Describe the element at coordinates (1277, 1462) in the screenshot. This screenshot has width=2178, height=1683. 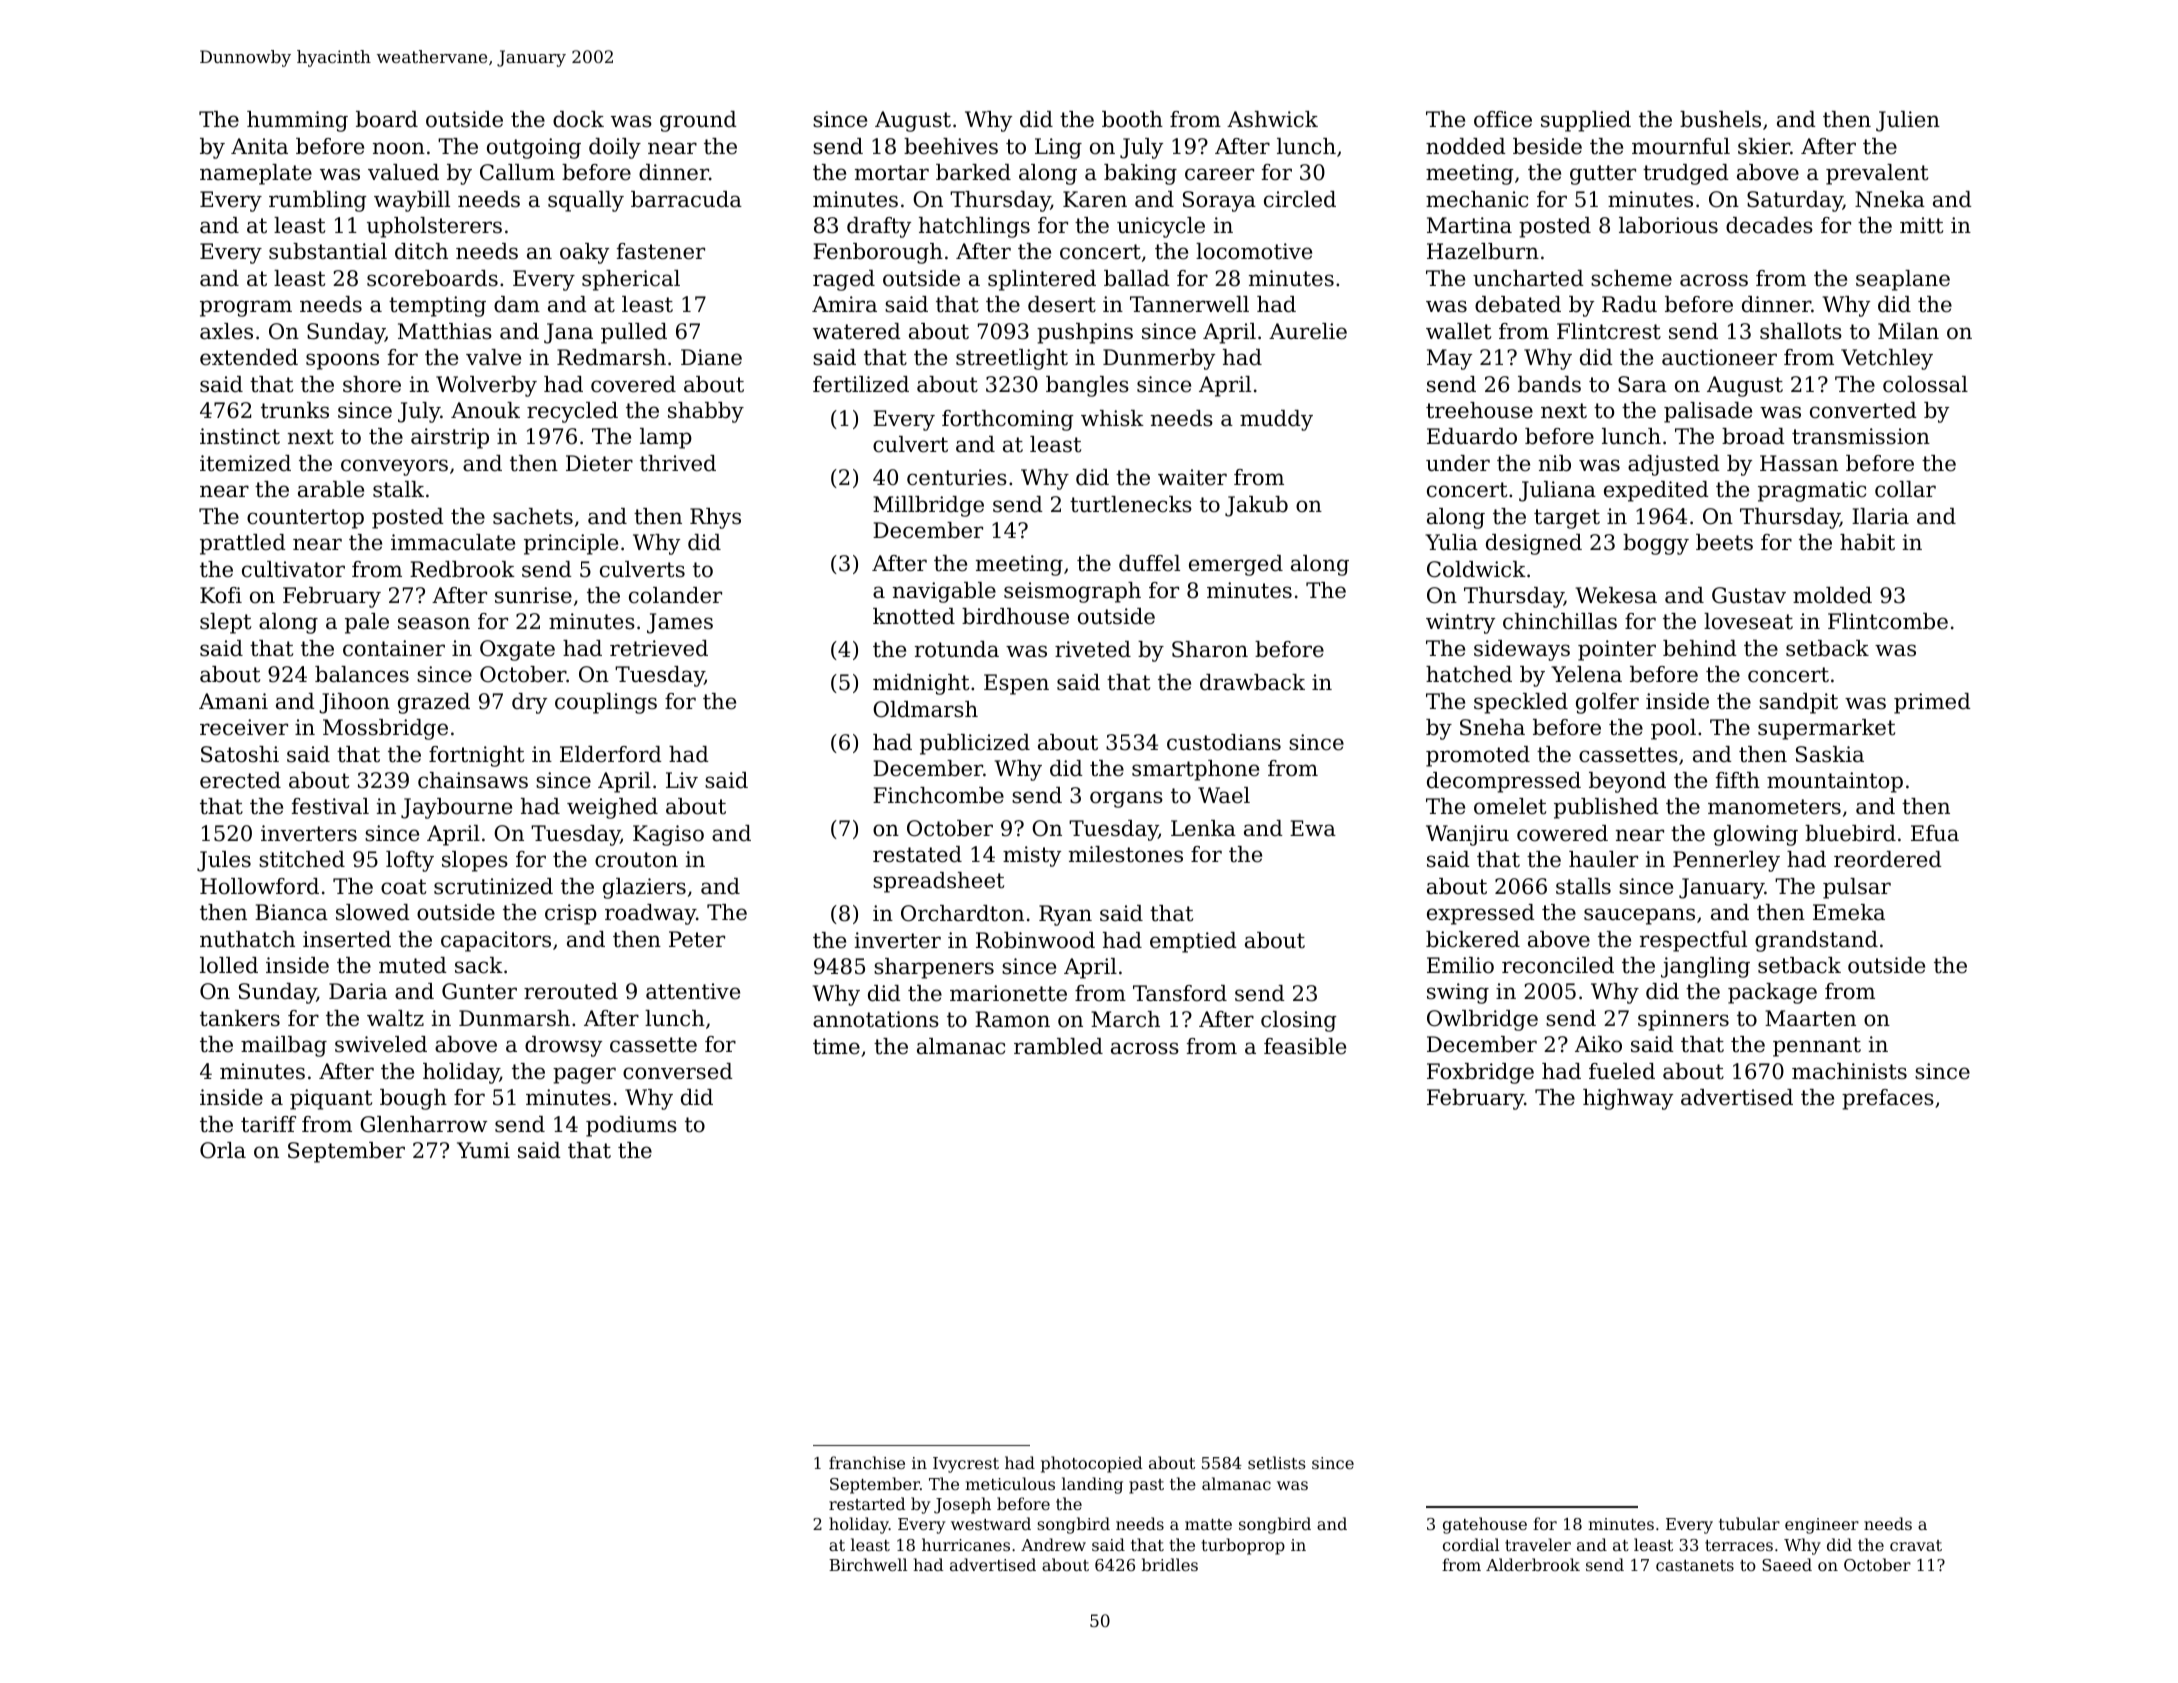
I see `setlists` at that location.
